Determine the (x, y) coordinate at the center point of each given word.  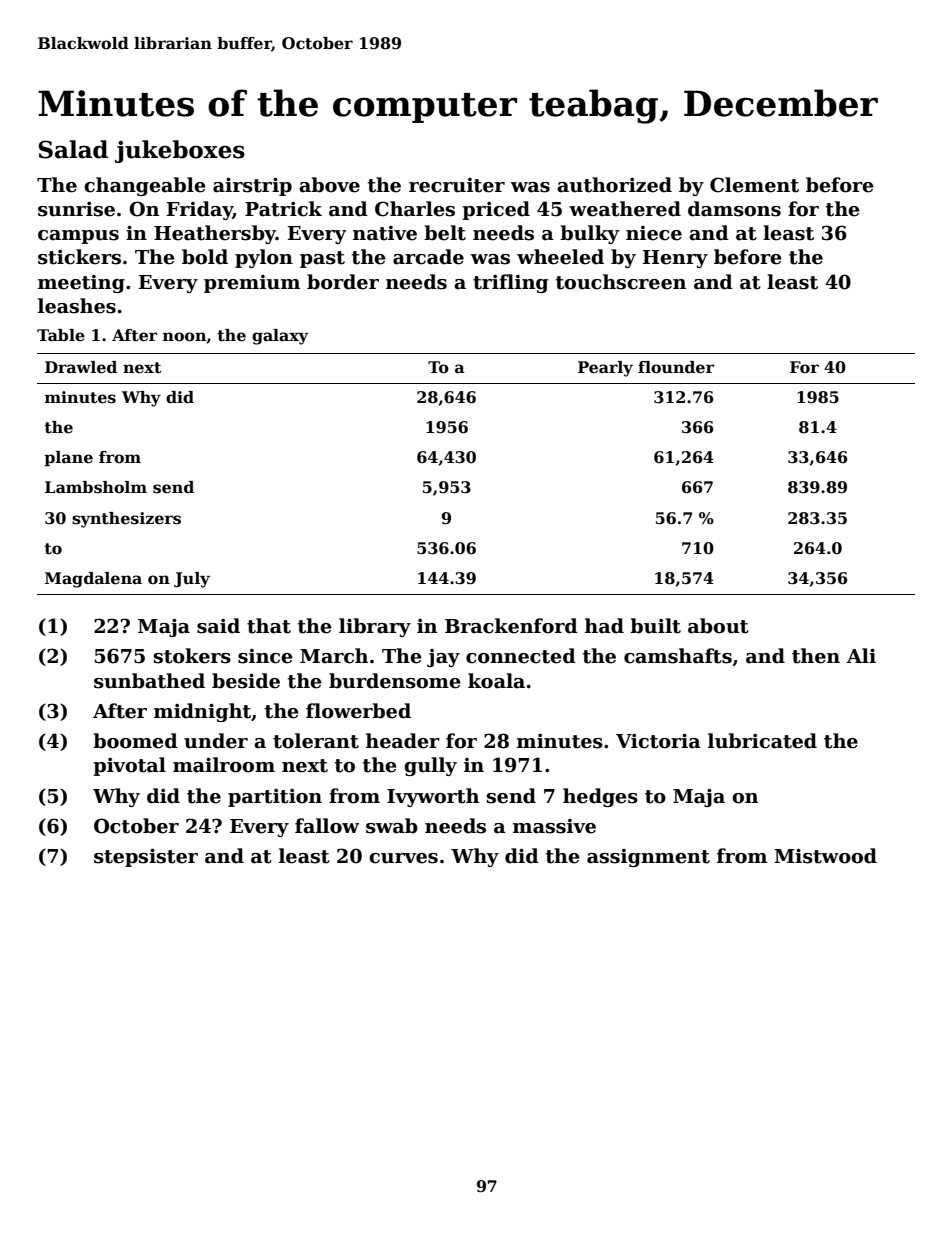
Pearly (605, 369)
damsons (734, 209)
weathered (625, 209)
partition (275, 798)
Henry (675, 259)
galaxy (280, 337)
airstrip (252, 186)
